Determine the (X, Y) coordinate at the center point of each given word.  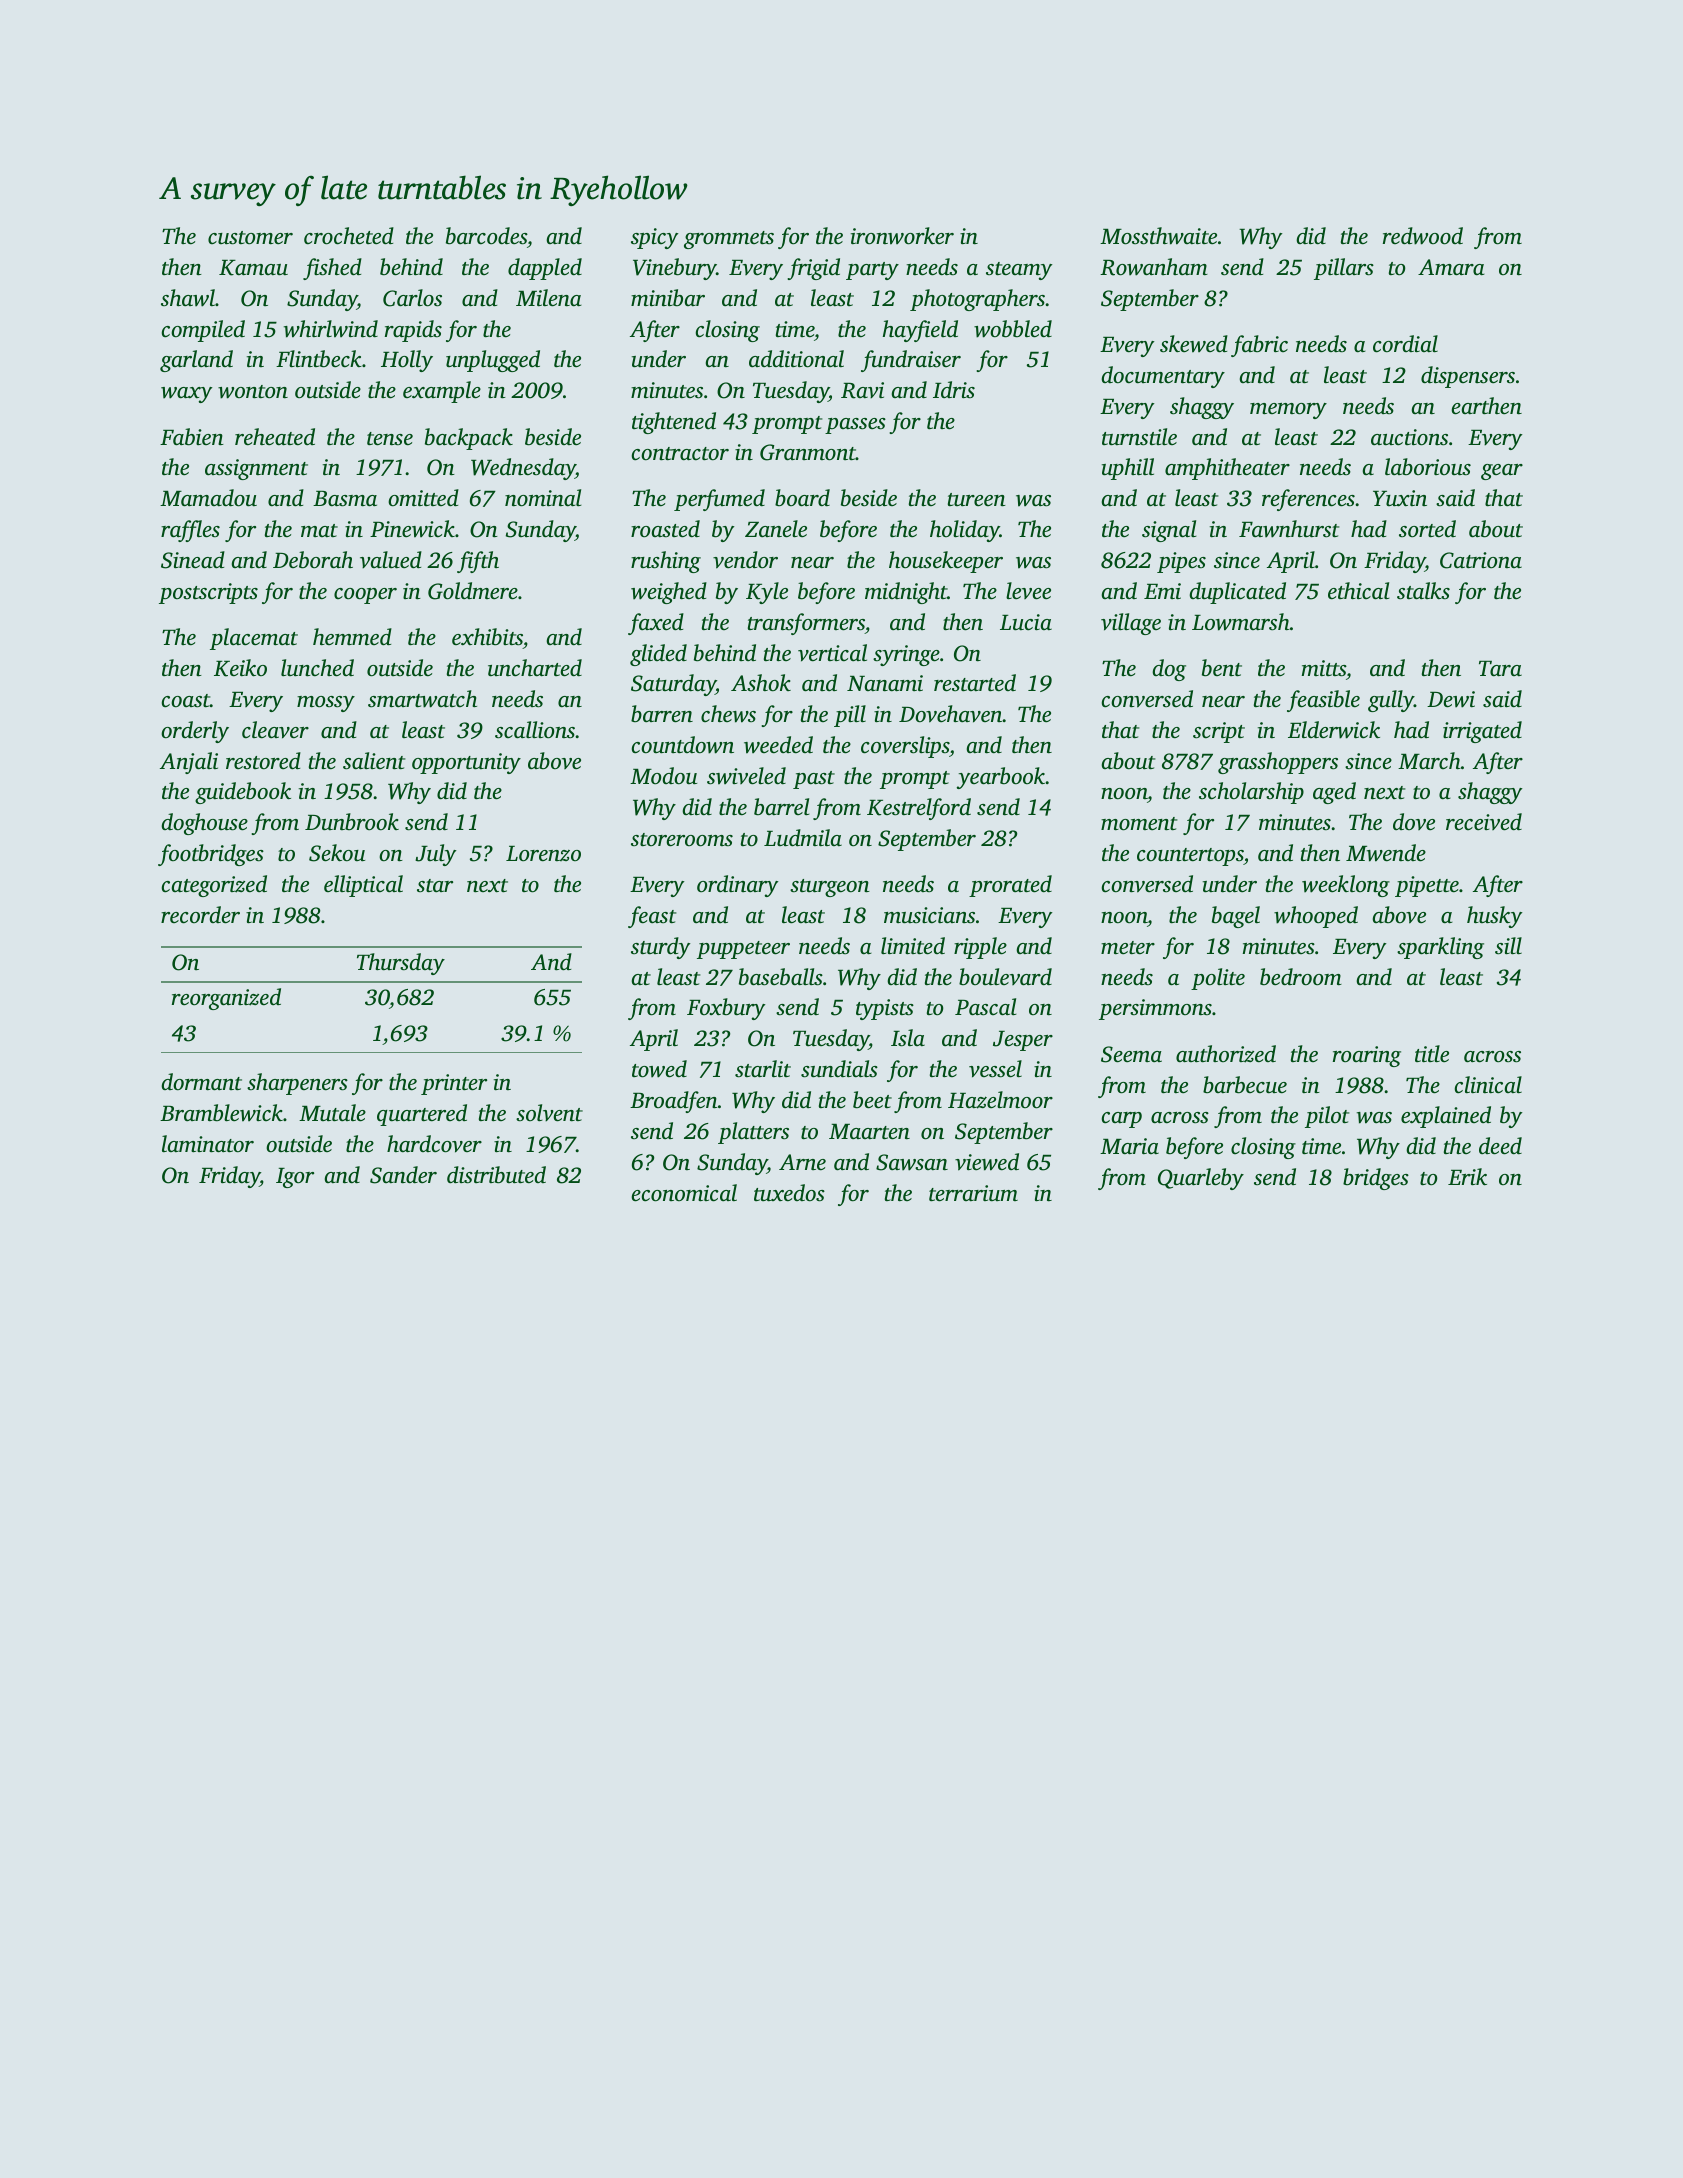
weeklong (1346, 886)
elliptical (363, 886)
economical (684, 1193)
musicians (929, 915)
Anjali (189, 763)
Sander (403, 1175)
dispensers (1468, 377)
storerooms (682, 840)
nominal (543, 498)
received (1484, 822)
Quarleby (1201, 1179)
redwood (1423, 236)
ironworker (902, 236)
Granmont (808, 452)
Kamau (253, 268)
